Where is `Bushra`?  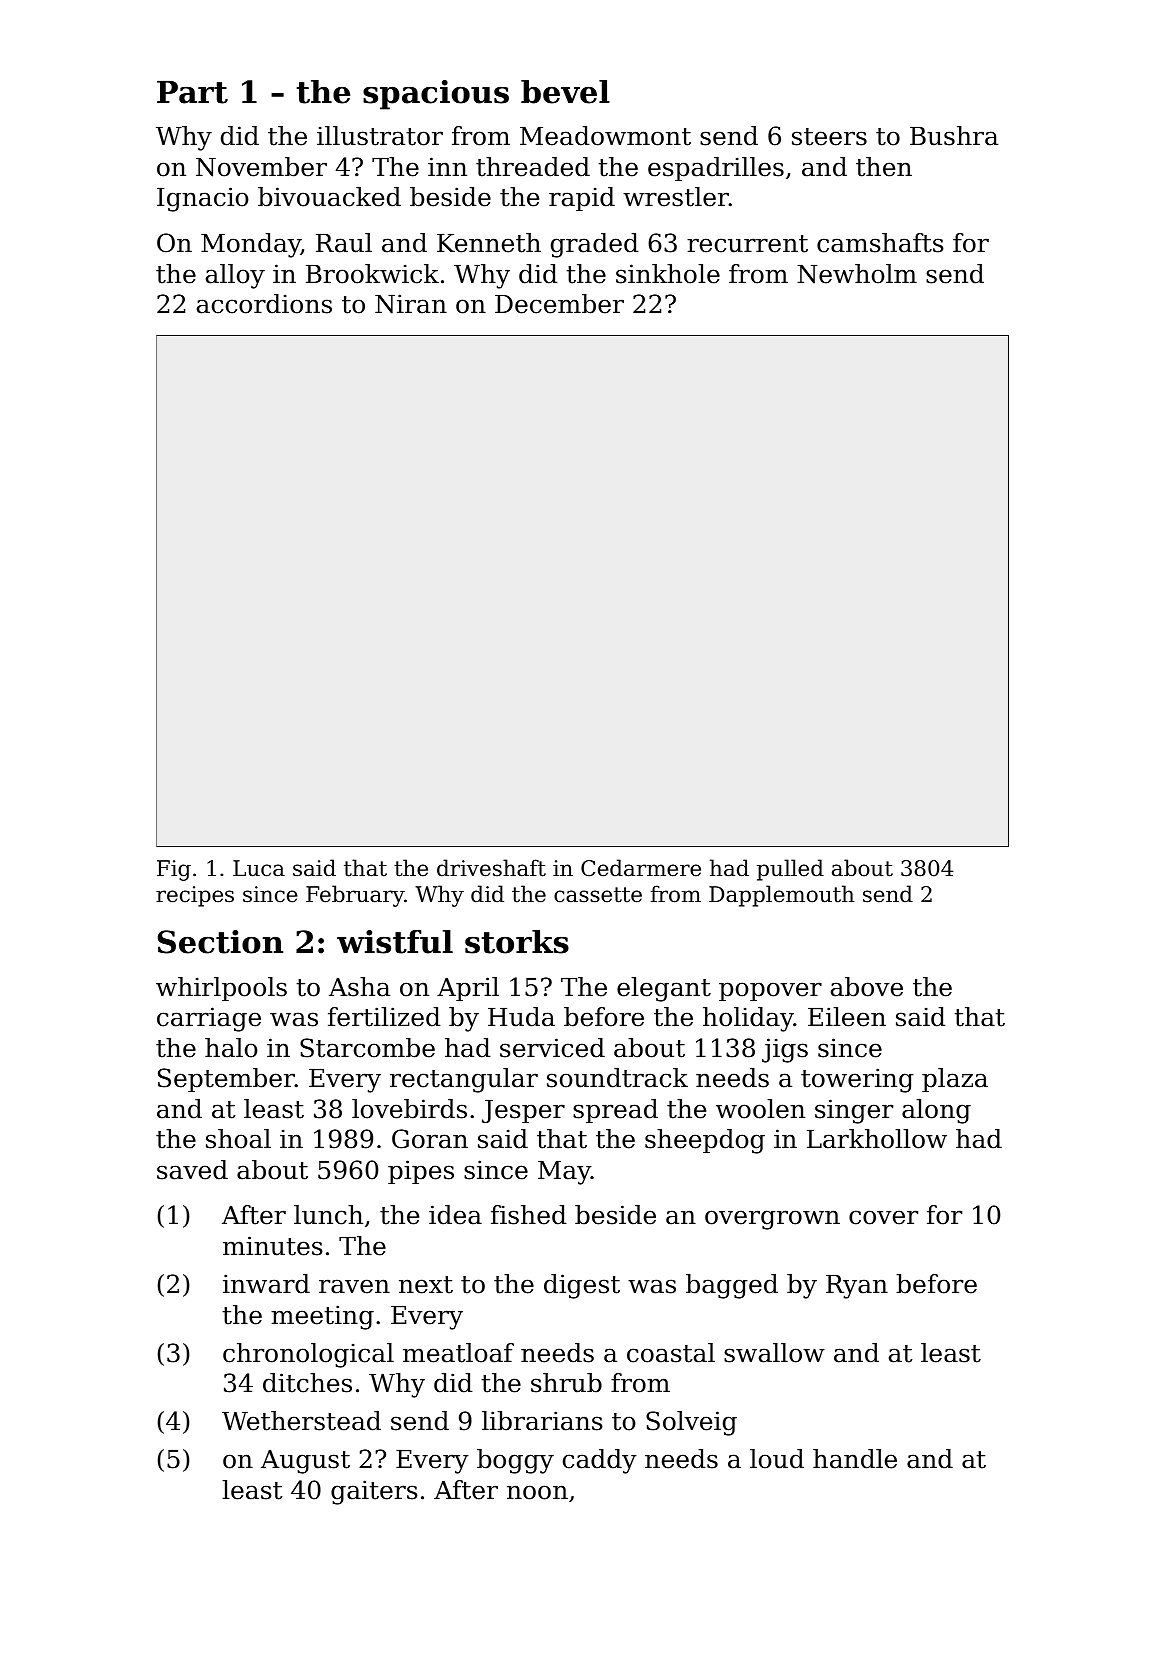 Bushra is located at coordinates (954, 136).
